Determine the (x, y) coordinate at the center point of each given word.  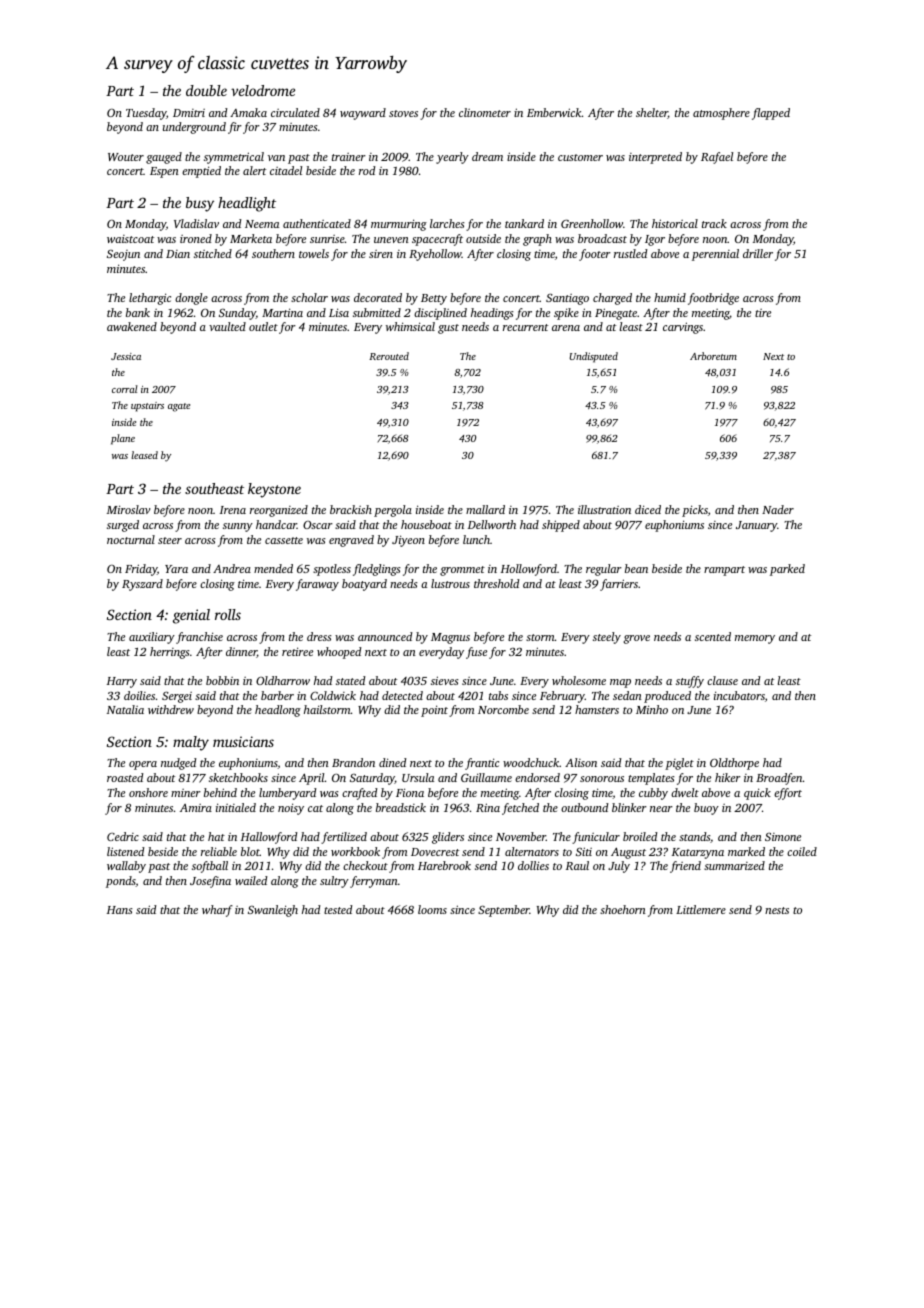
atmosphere (721, 114)
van (276, 158)
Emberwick (554, 112)
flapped (771, 114)
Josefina (210, 882)
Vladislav (196, 223)
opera (143, 765)
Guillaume (486, 777)
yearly (452, 158)
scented (713, 636)
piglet (679, 764)
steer (170, 540)
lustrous (450, 583)
